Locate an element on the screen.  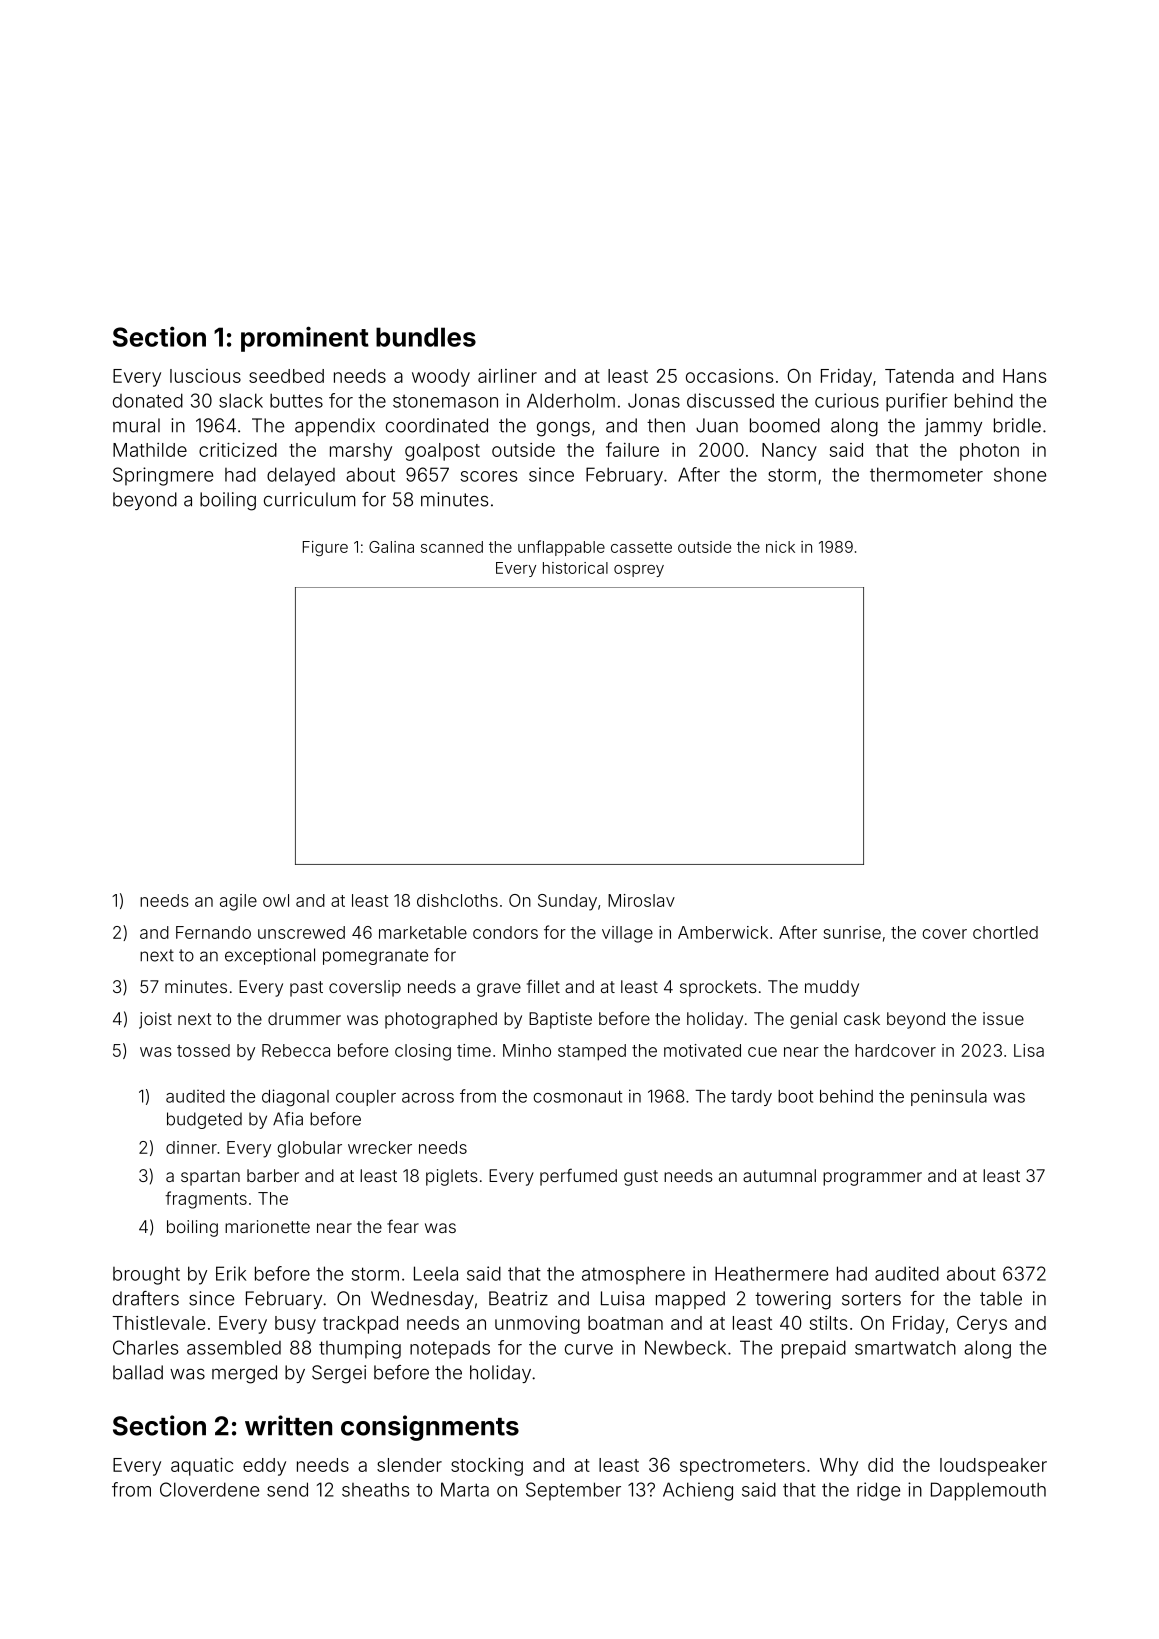
tardy is located at coordinates (751, 1098).
